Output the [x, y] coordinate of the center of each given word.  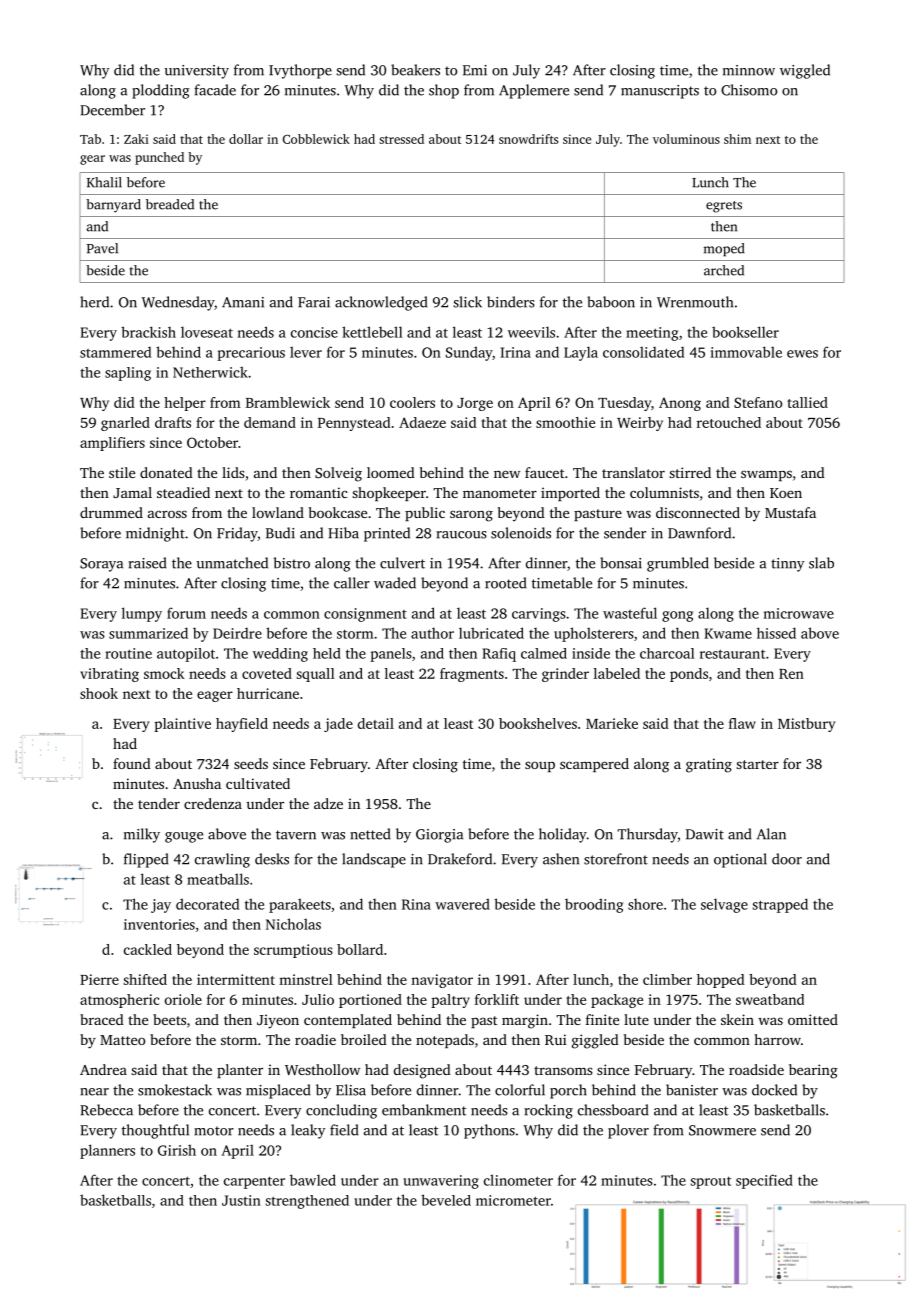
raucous [461, 535]
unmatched [232, 563]
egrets [724, 207]
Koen [786, 493]
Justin [241, 1200]
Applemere [534, 91]
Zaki [136, 139]
